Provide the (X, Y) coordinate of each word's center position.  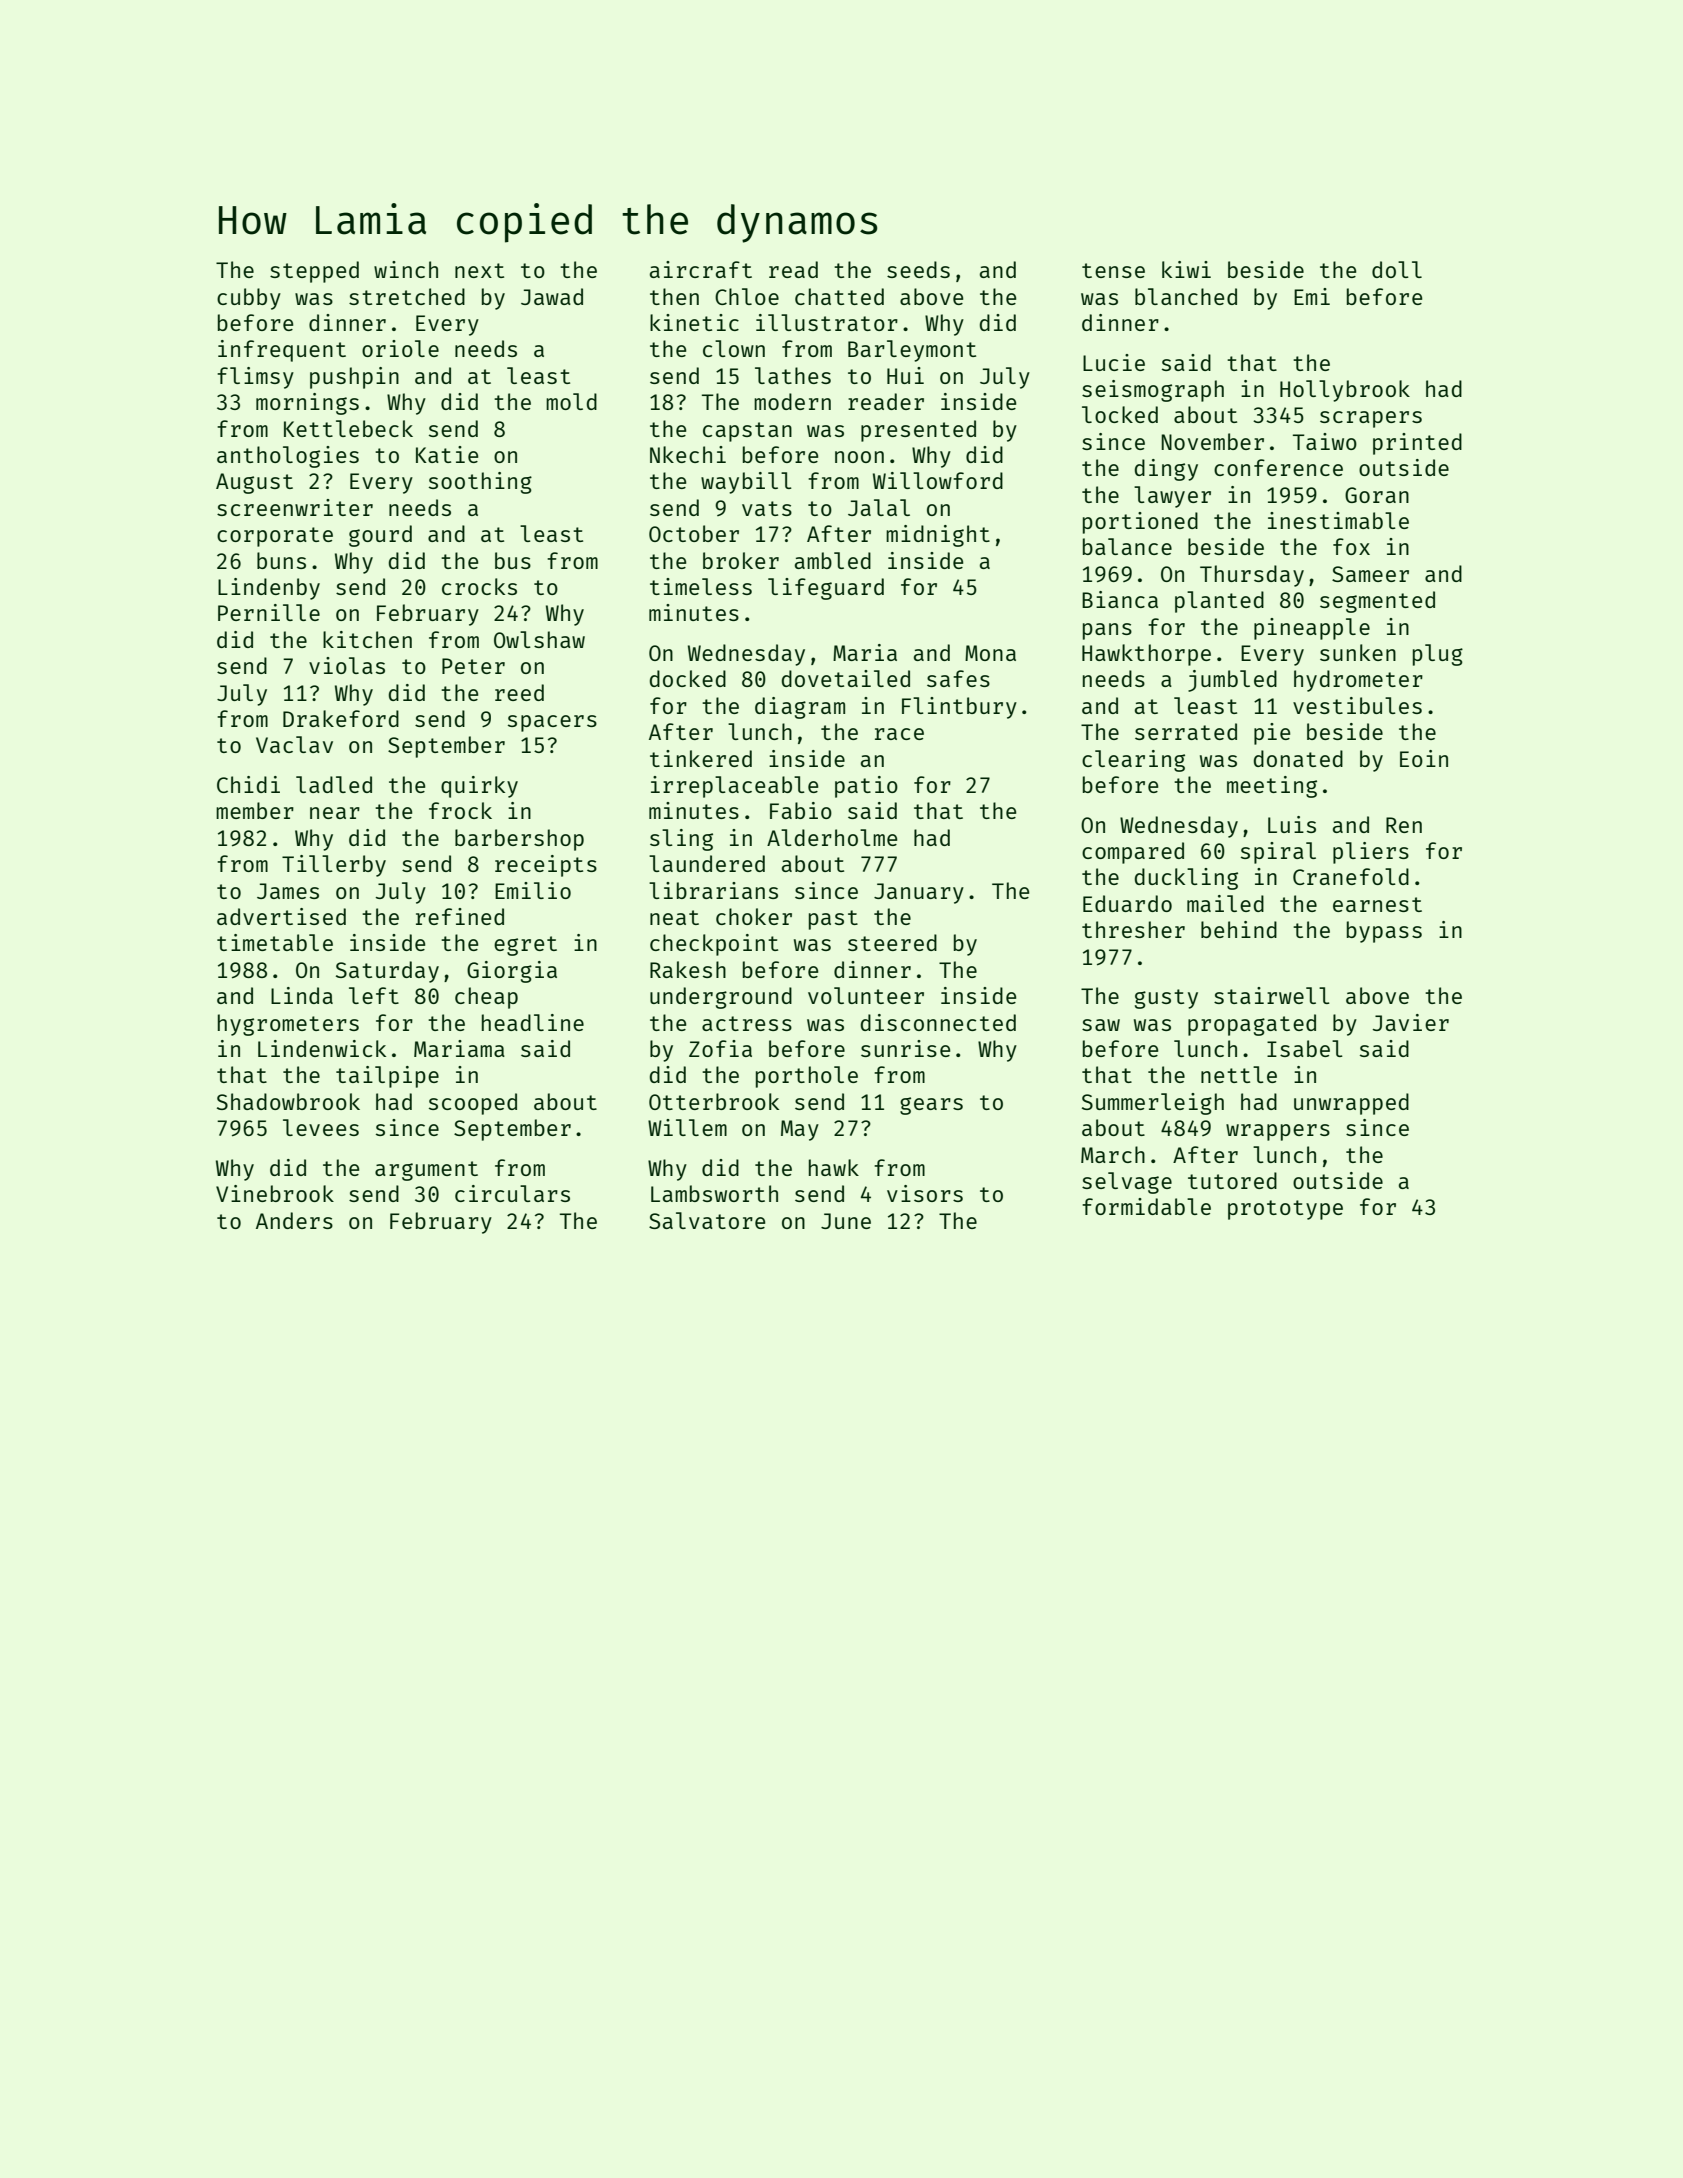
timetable (275, 942)
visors (925, 1193)
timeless (701, 586)
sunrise (905, 1048)
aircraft (701, 269)
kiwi (1186, 269)
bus (513, 560)
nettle (1239, 1074)
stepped (314, 272)
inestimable (1338, 520)
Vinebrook (275, 1193)
